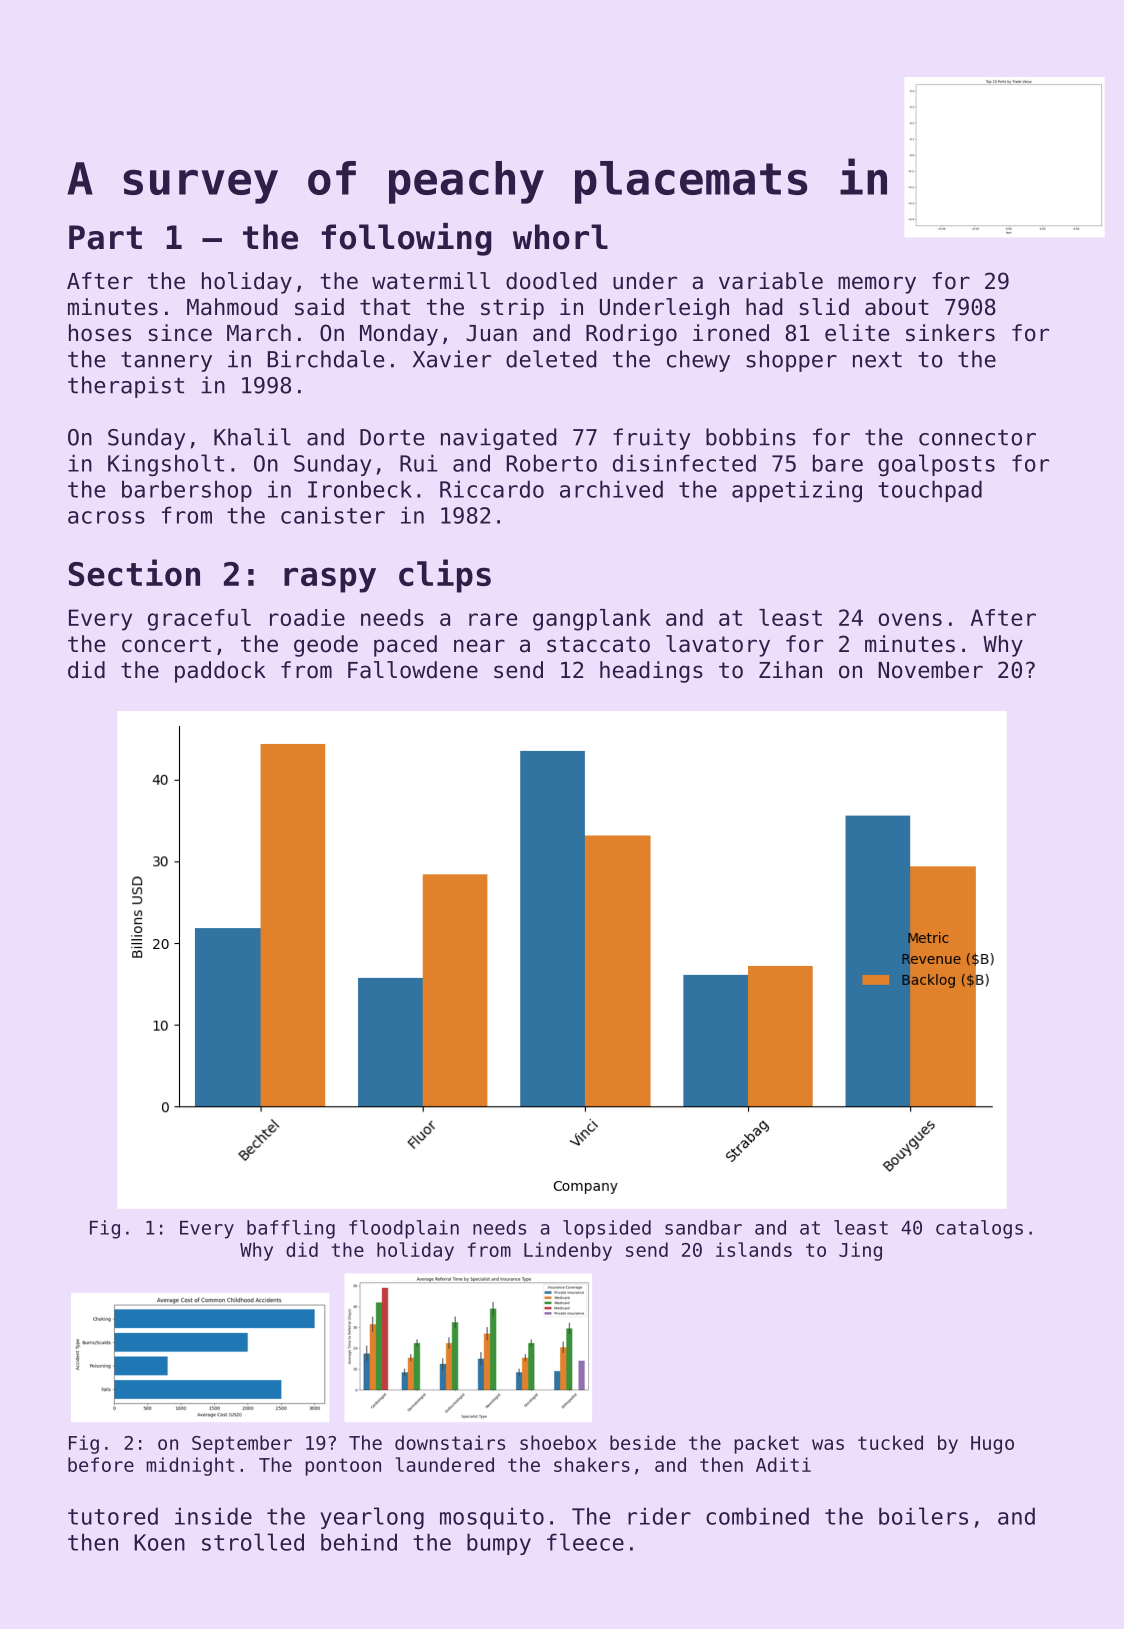  Describe the element at coordinates (392, 437) in the screenshot. I see `Dorte` at that location.
